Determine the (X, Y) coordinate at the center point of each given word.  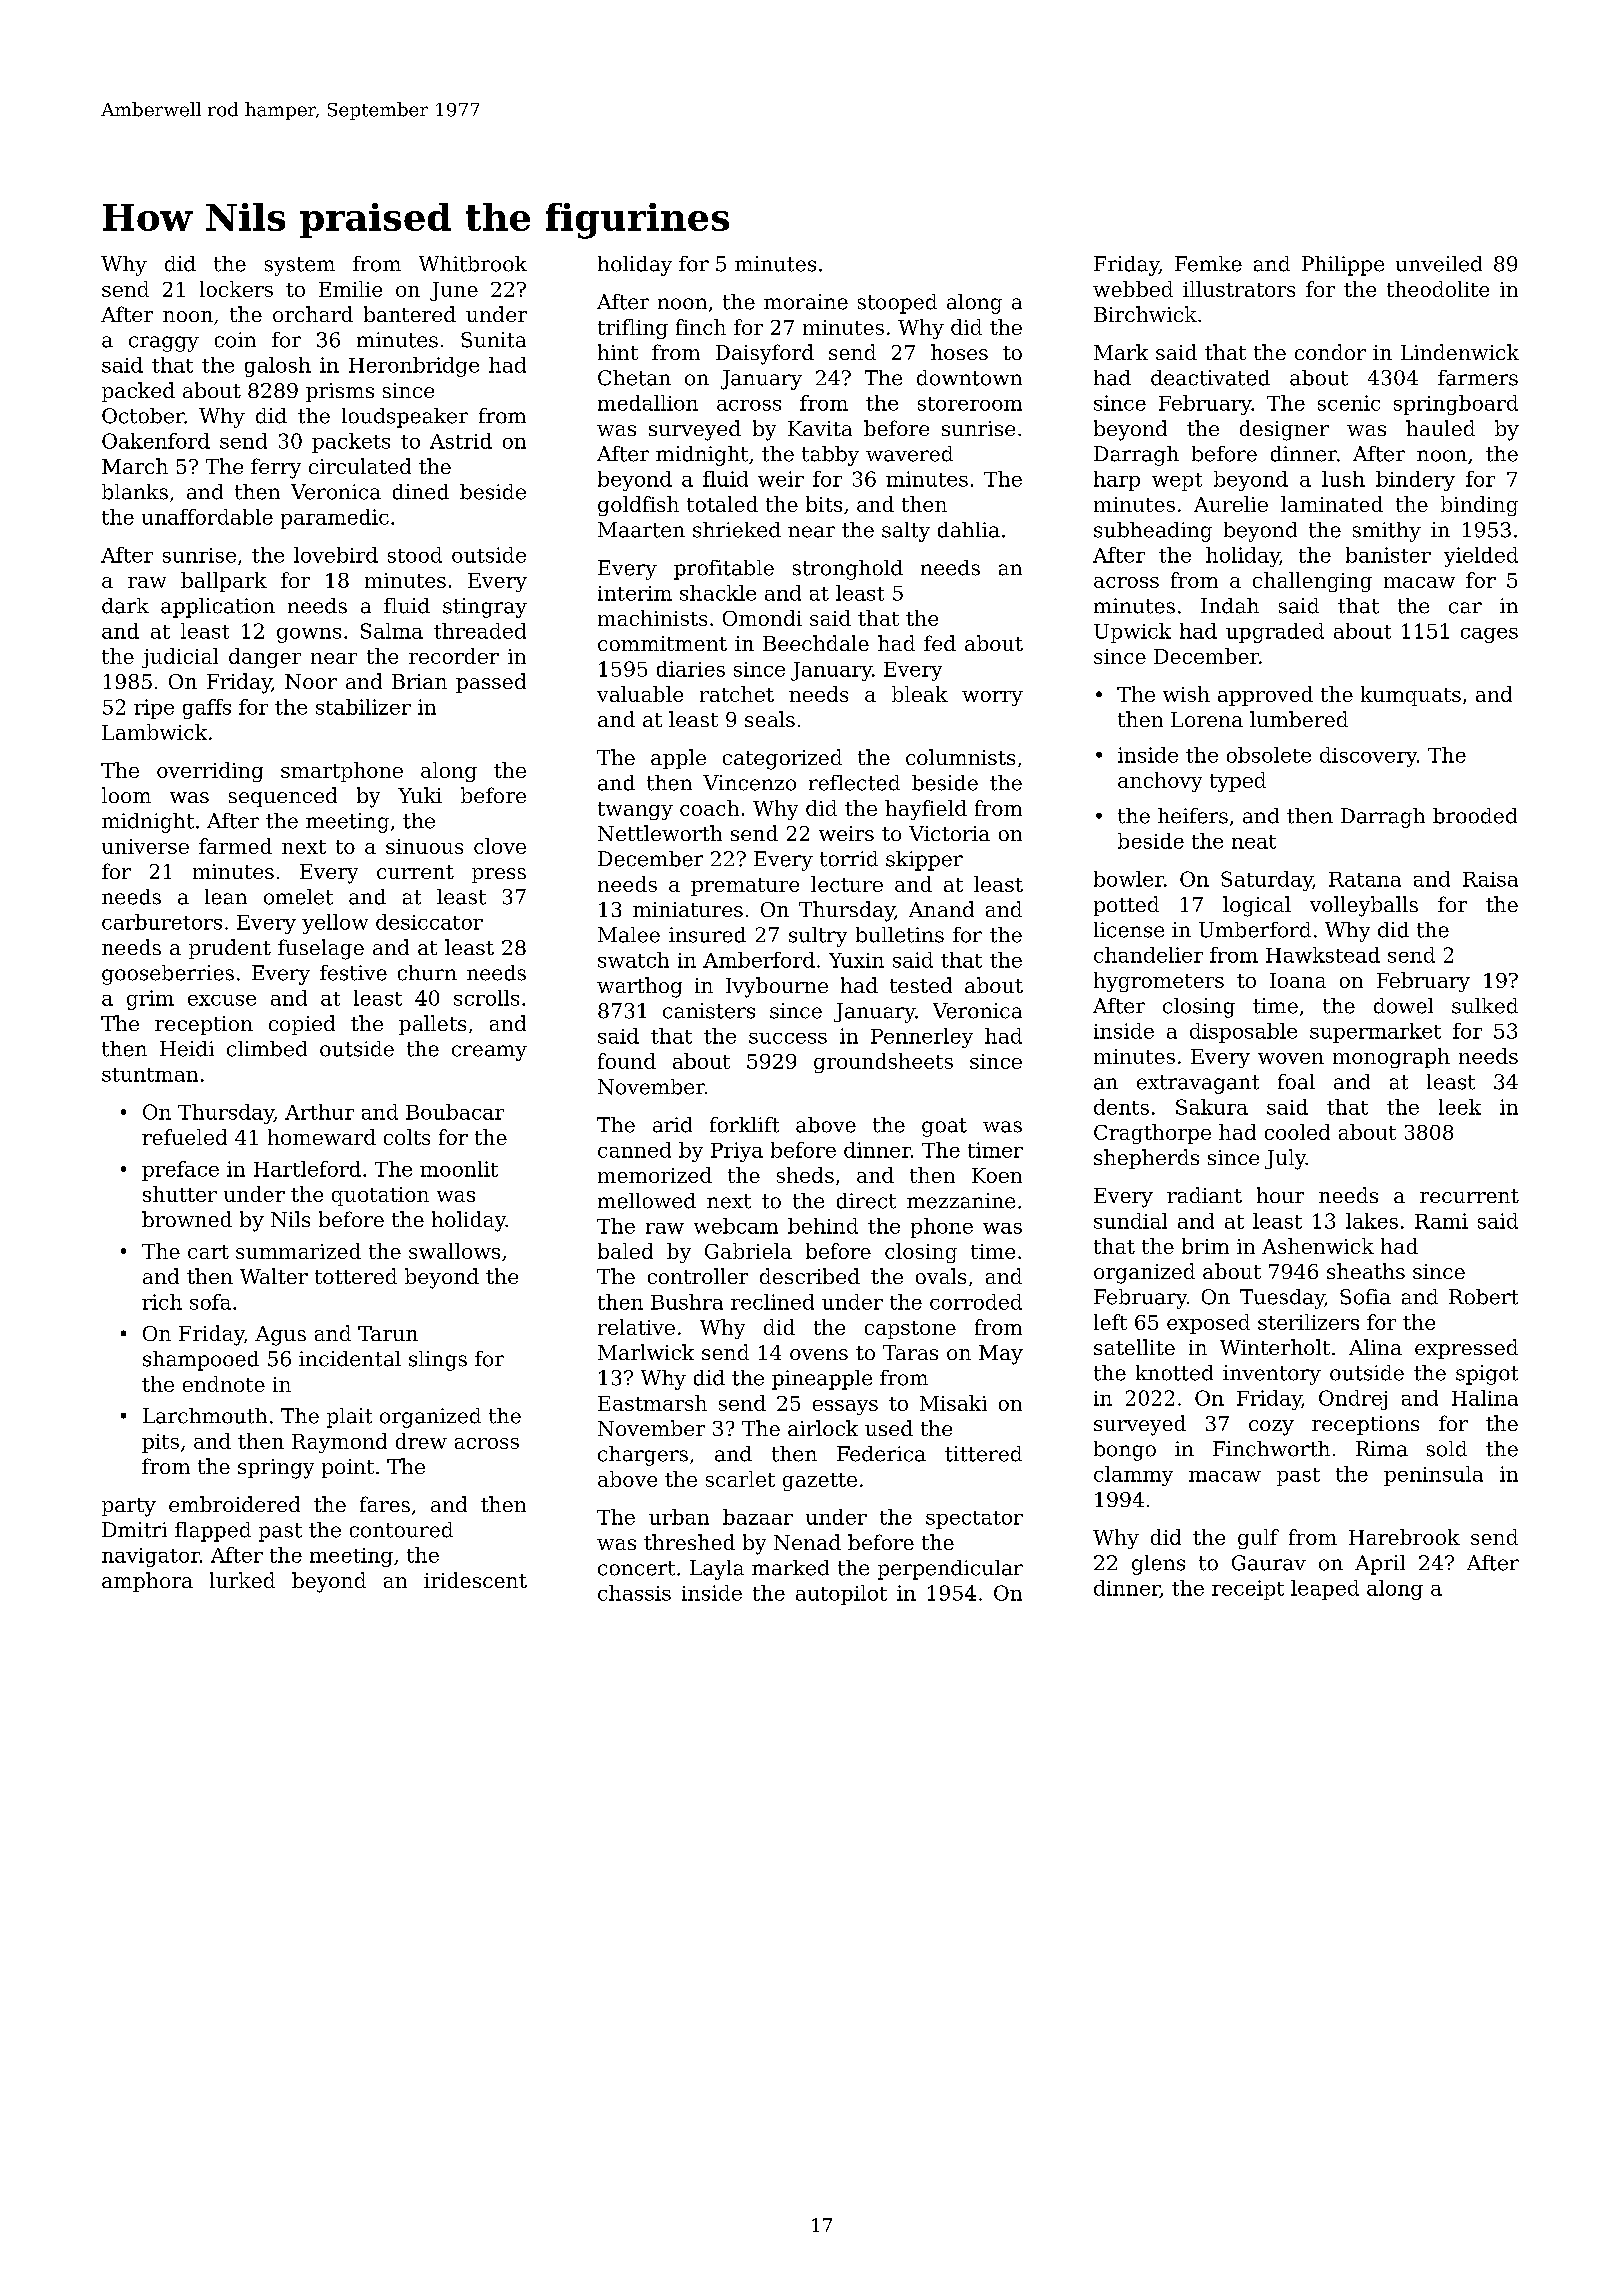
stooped (897, 304)
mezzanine (961, 1201)
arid (672, 1125)
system (300, 266)
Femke (1208, 264)
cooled (1297, 1132)
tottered (356, 1276)
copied (302, 1025)
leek (1460, 1107)
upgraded (1275, 633)
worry (992, 698)
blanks (135, 492)
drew (421, 1441)
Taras (910, 1352)
